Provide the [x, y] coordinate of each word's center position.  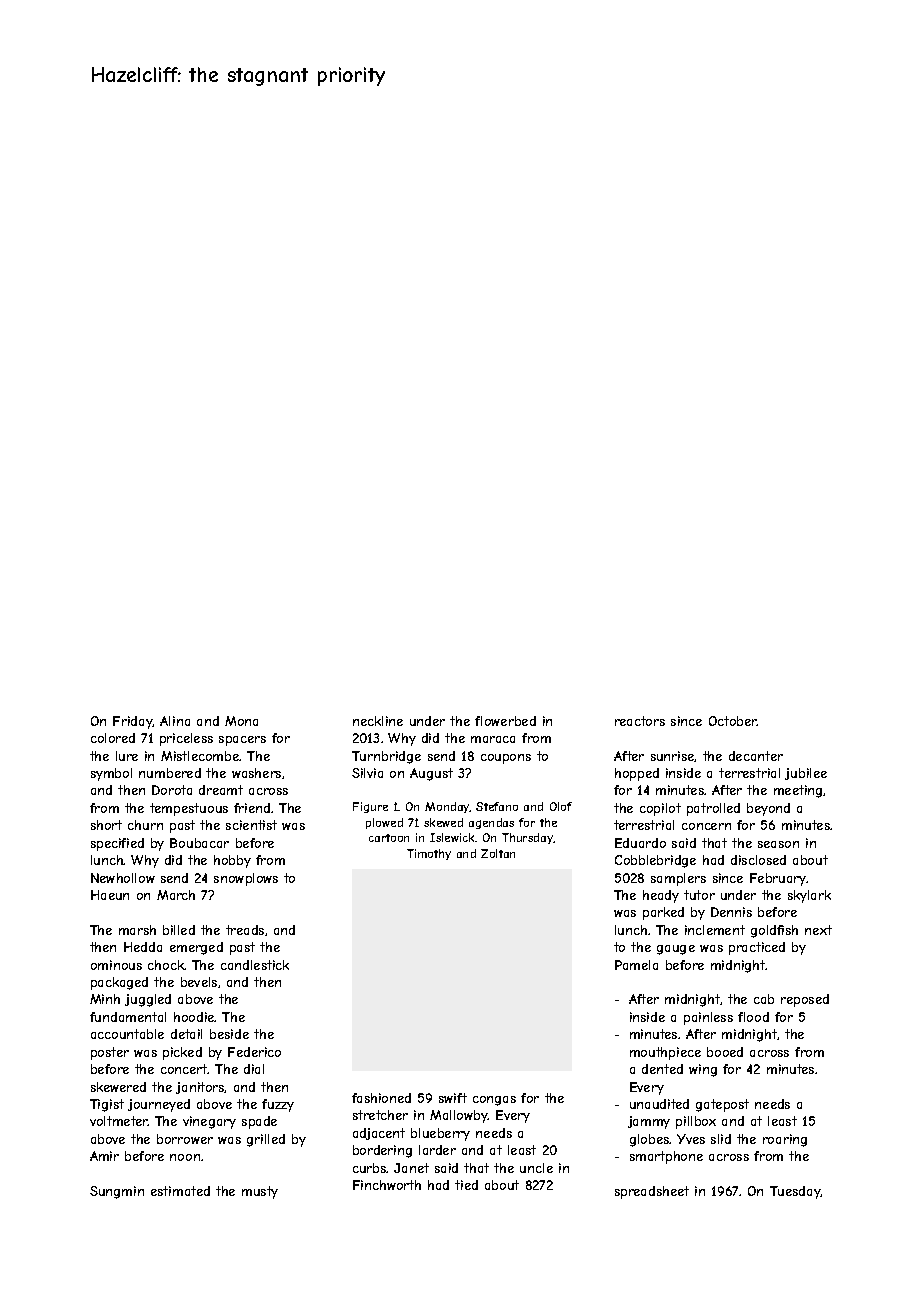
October [733, 721]
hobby [232, 861]
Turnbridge [386, 757]
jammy [649, 1122]
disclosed [758, 860]
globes [650, 1140]
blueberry [440, 1134]
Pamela [636, 965]
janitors [200, 1088]
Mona [241, 721]
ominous [116, 965]
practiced [757, 948]
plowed [384, 823]
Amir [104, 1156]
